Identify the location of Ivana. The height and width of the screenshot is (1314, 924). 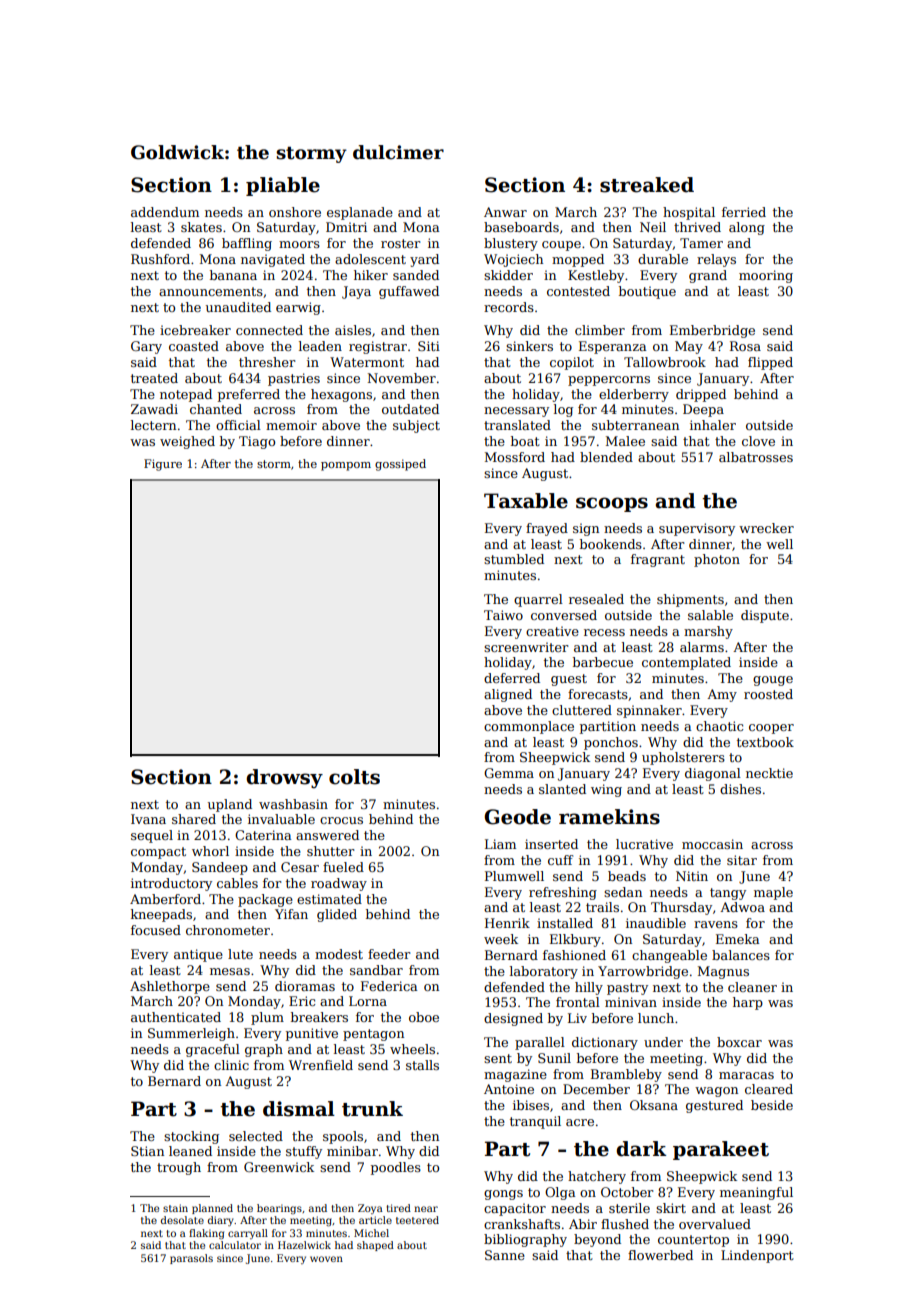
(148, 819).
